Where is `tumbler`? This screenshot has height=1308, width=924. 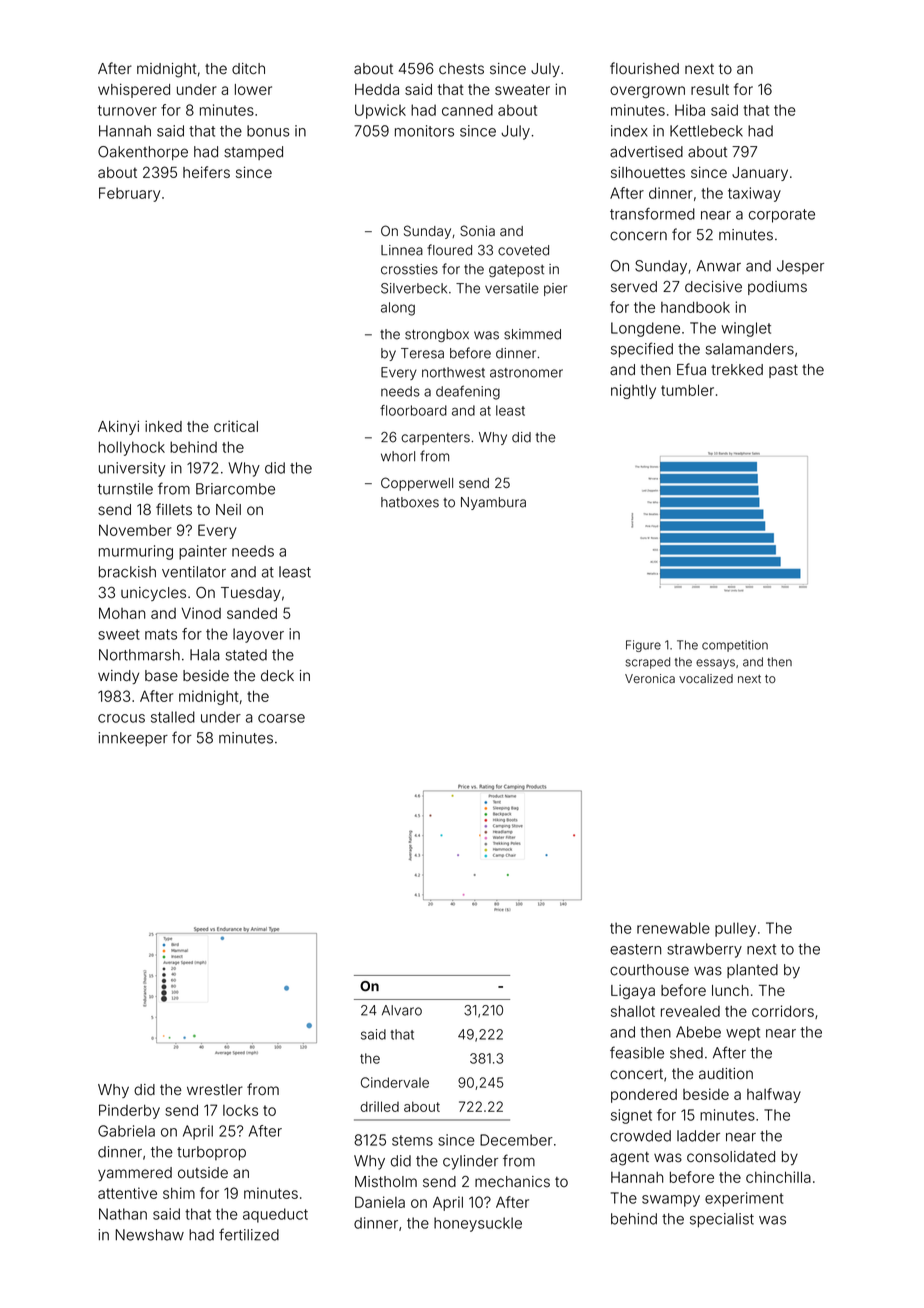
tumbler is located at coordinates (687, 390).
